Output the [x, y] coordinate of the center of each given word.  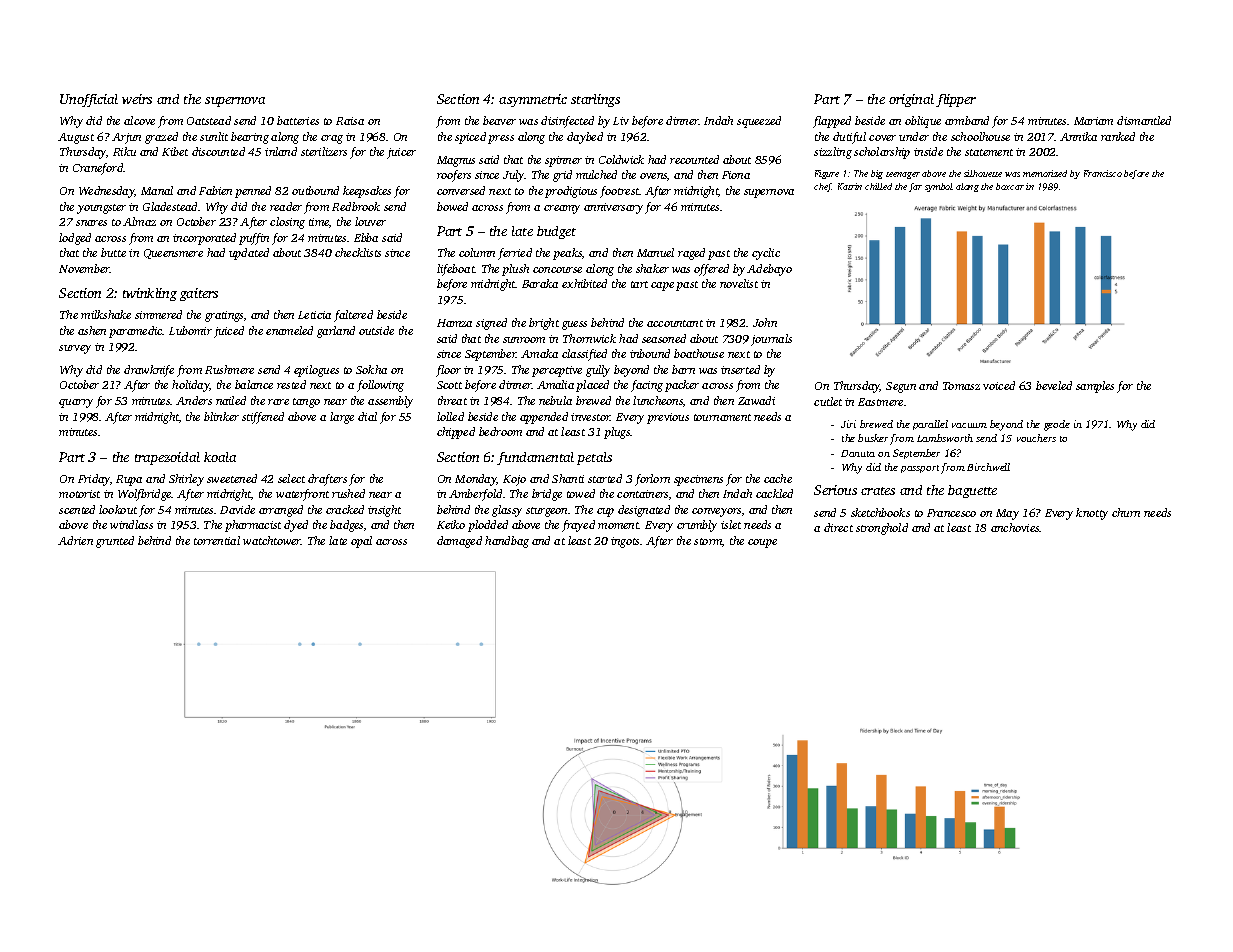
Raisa [350, 121]
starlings [595, 100]
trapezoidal [167, 458]
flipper [956, 100]
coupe [762, 543]
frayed [578, 526]
